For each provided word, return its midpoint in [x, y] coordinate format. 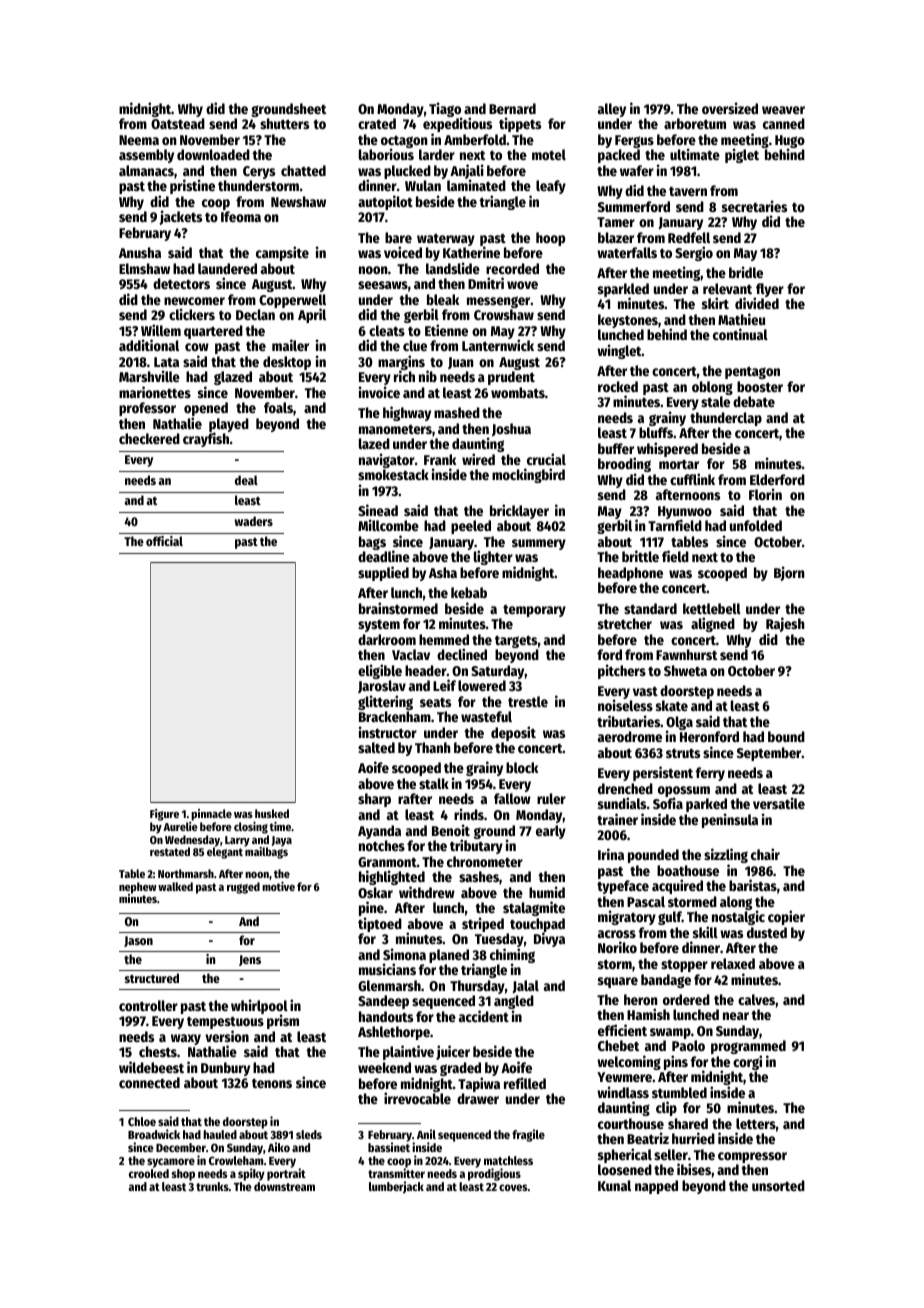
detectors [181, 283]
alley [612, 110]
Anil [426, 1134]
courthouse [631, 1123]
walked [175, 886]
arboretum [695, 123]
